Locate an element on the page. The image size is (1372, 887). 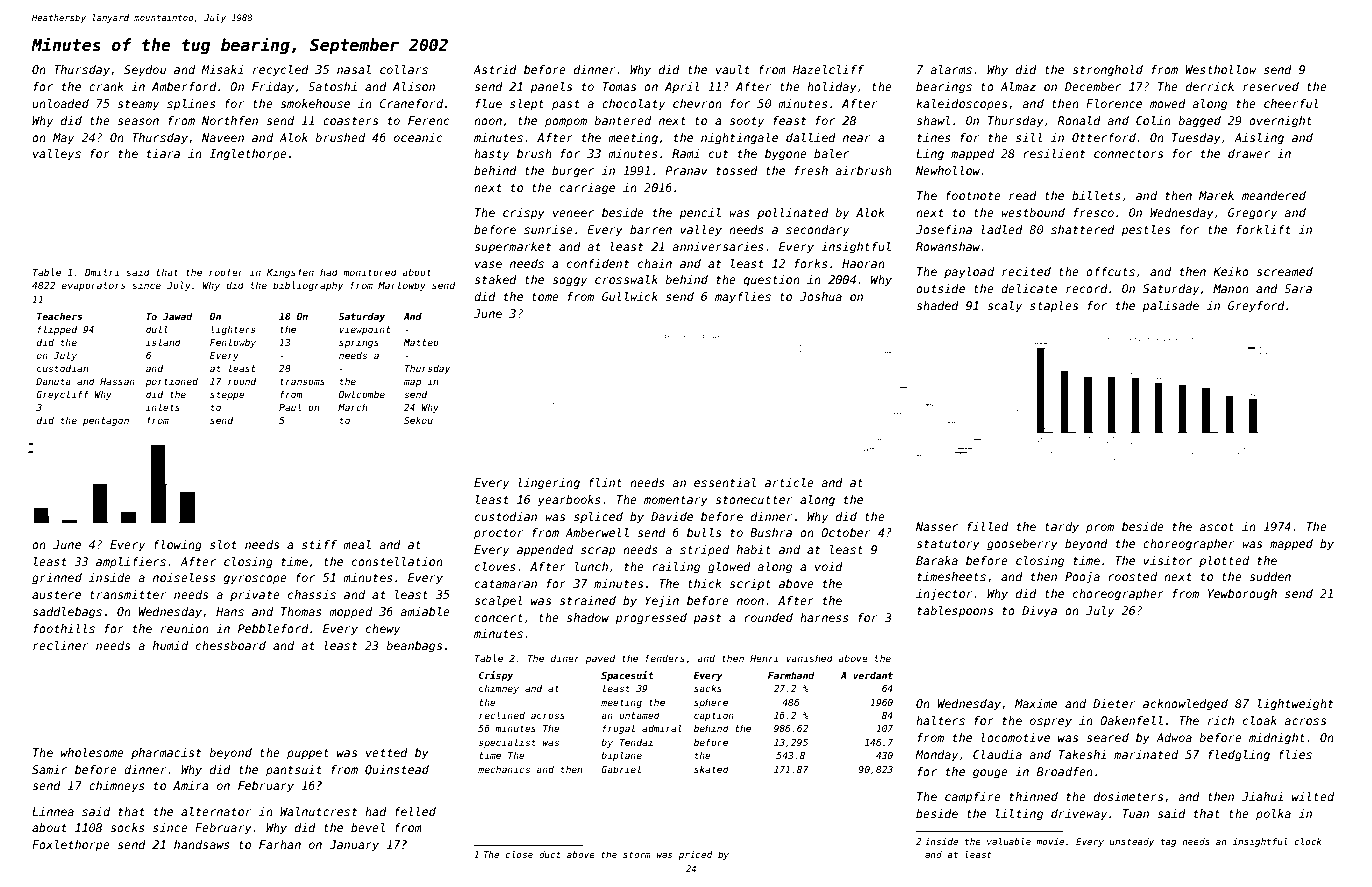
pentagon is located at coordinates (106, 421).
